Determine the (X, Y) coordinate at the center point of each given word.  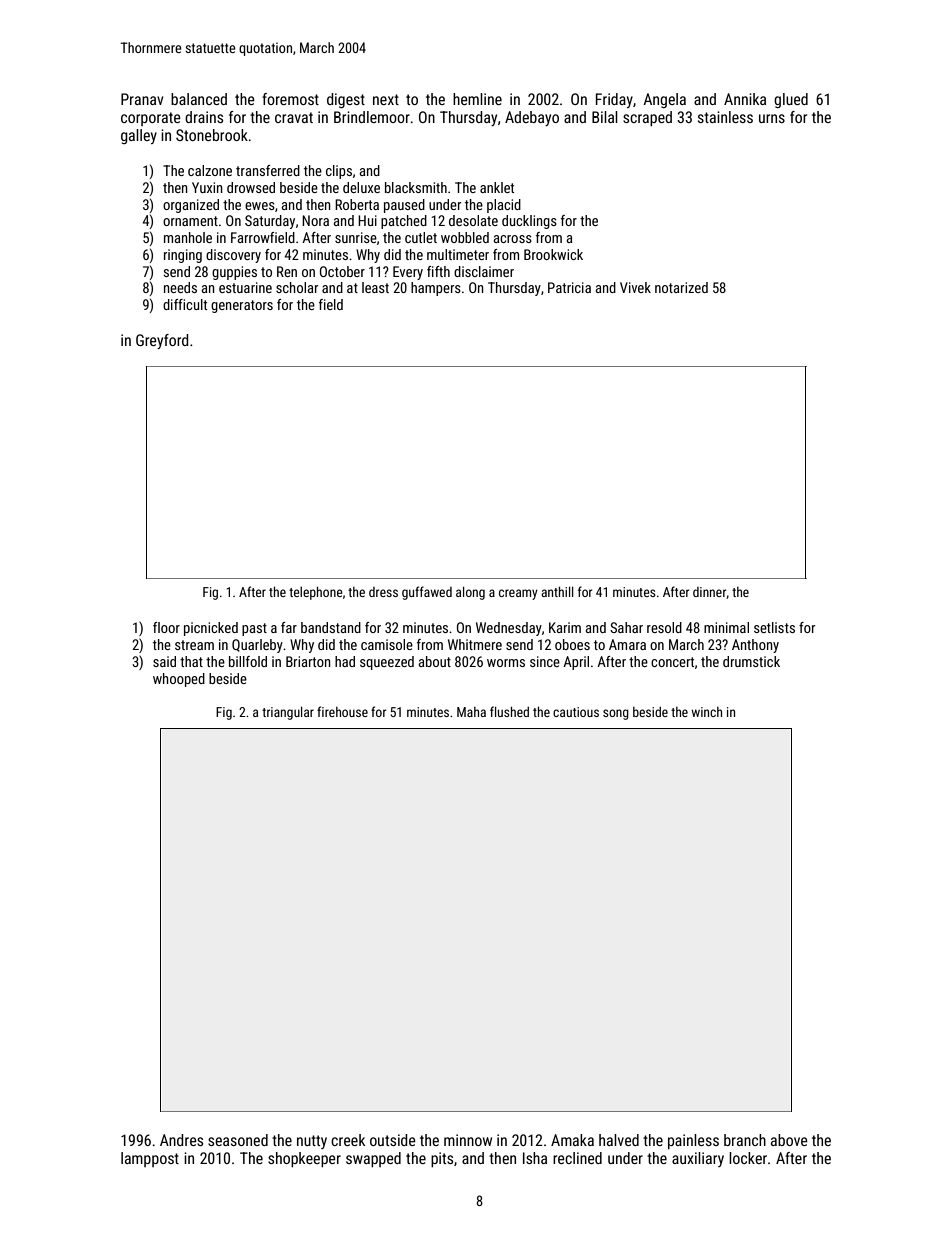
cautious (576, 712)
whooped (179, 680)
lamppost (150, 1159)
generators (242, 306)
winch (706, 712)
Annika (745, 99)
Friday (614, 100)
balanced (199, 99)
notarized (681, 287)
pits (442, 1159)
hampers (436, 289)
